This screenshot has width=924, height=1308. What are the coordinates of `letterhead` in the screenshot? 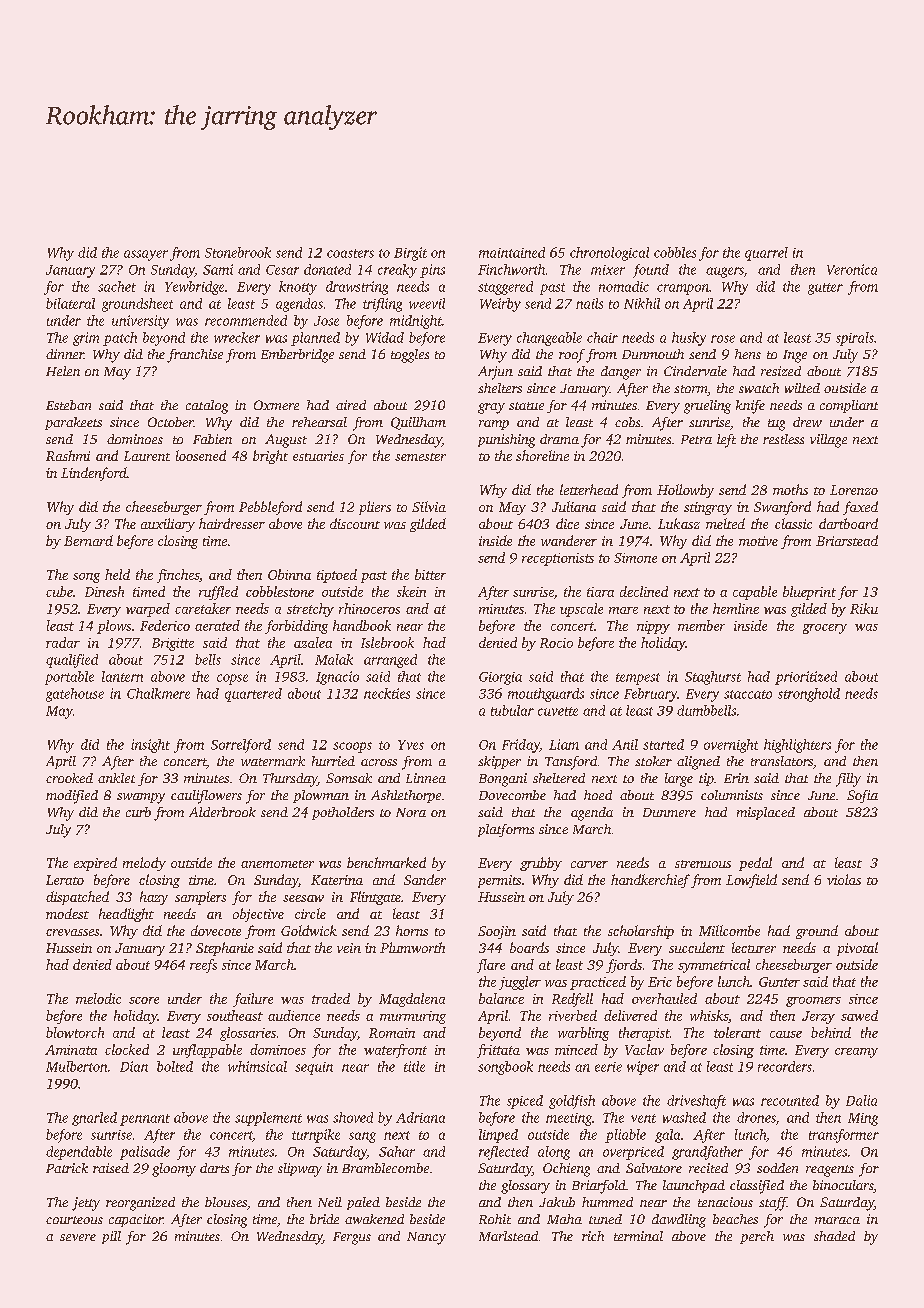 It's located at (589, 489).
